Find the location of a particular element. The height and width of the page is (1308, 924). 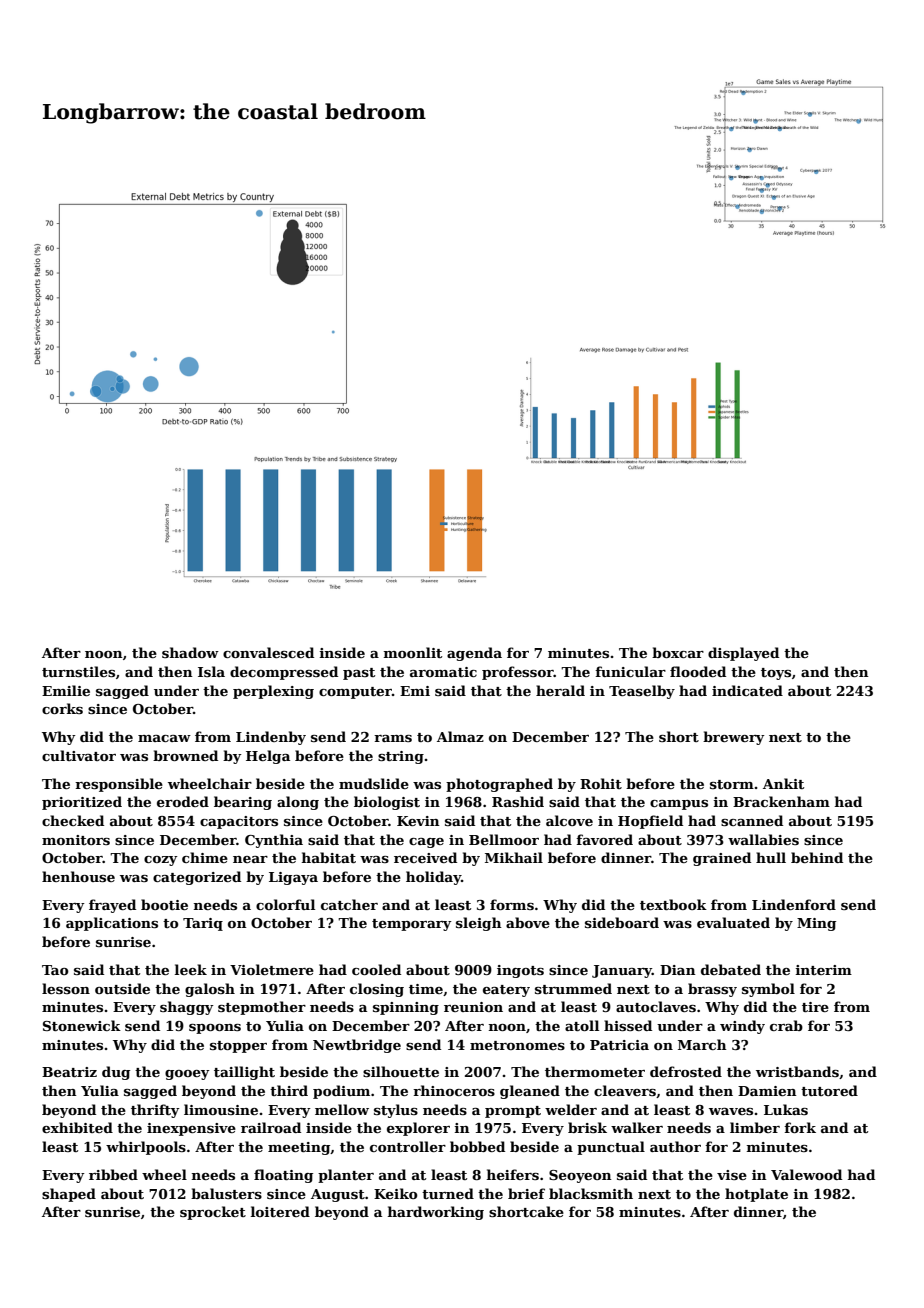

agenda is located at coordinates (474, 654).
